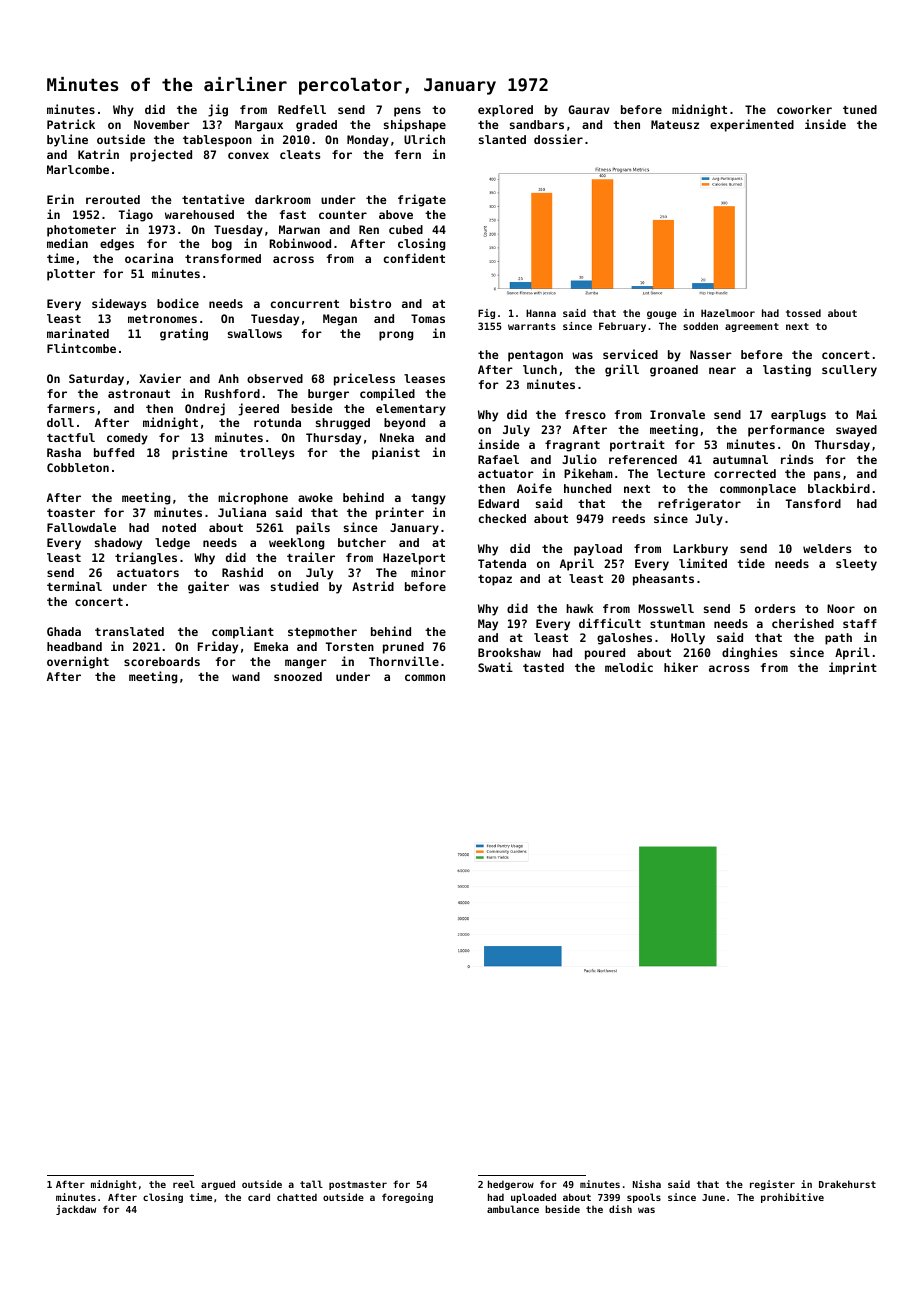 The image size is (924, 1308). What do you see at coordinates (76, 1210) in the image?
I see `jackdaw` at bounding box center [76, 1210].
